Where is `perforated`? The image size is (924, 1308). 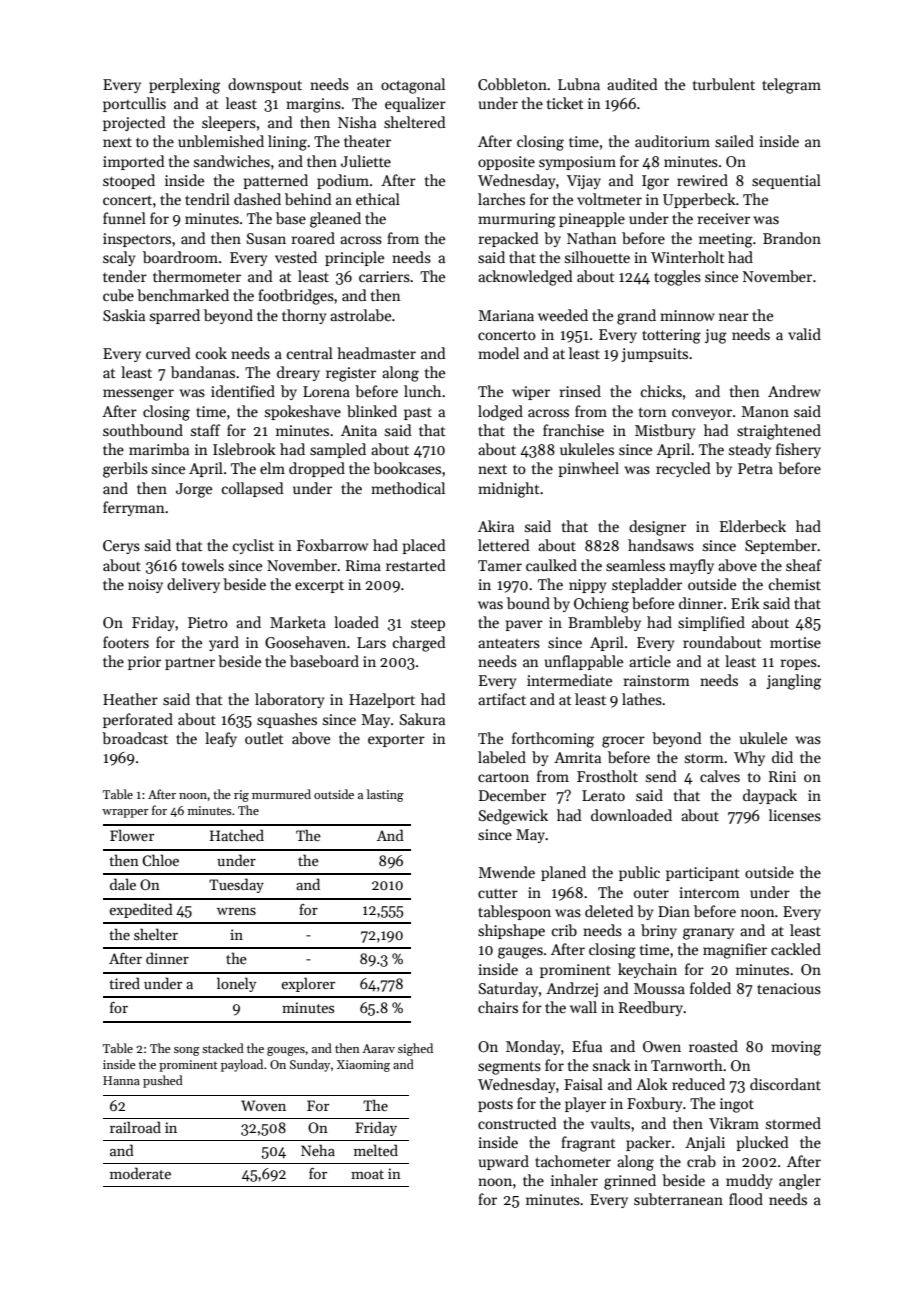
perforated is located at coordinates (138, 720).
